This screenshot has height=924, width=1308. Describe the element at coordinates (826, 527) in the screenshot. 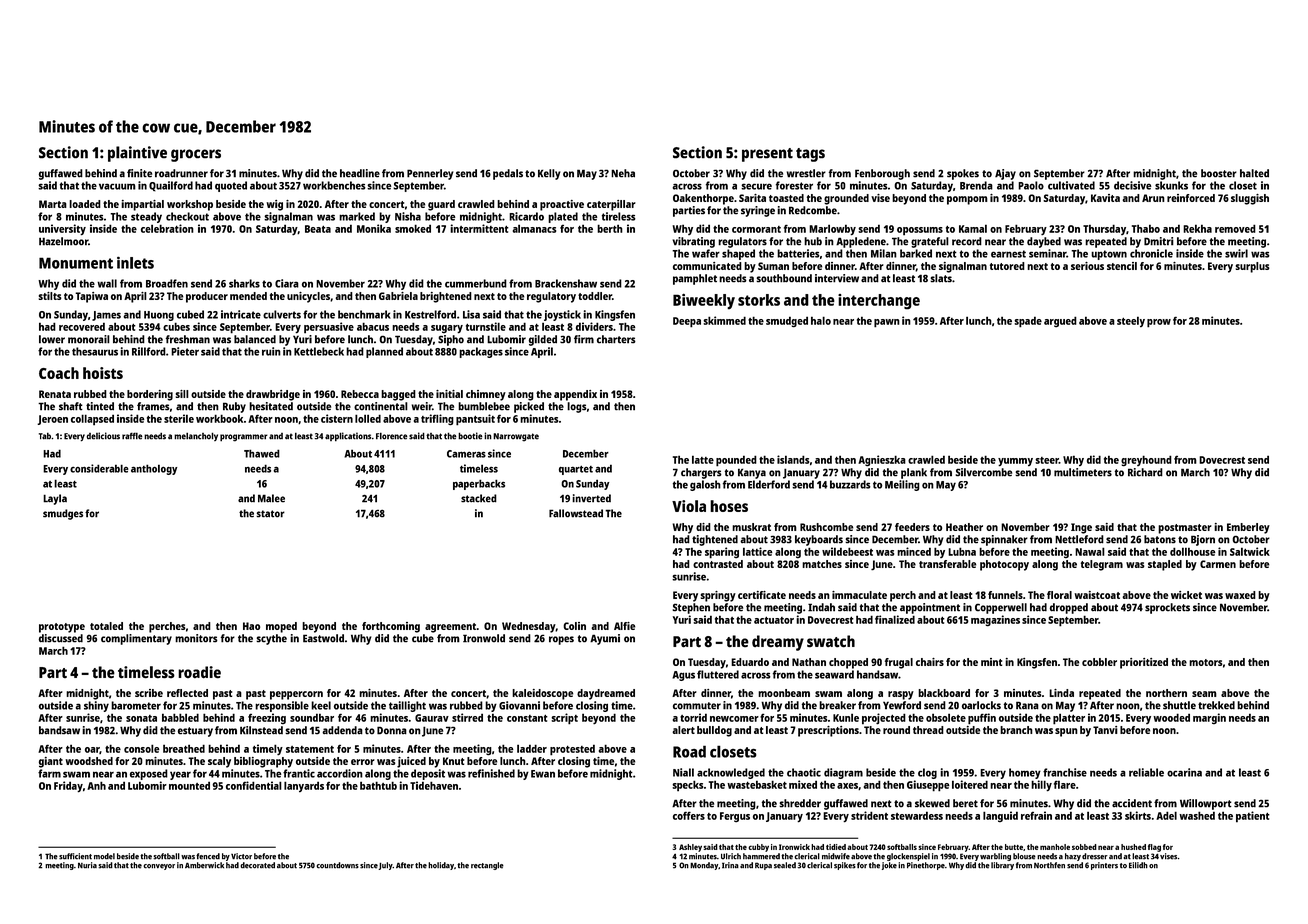

I see `Rushcombe` at that location.
